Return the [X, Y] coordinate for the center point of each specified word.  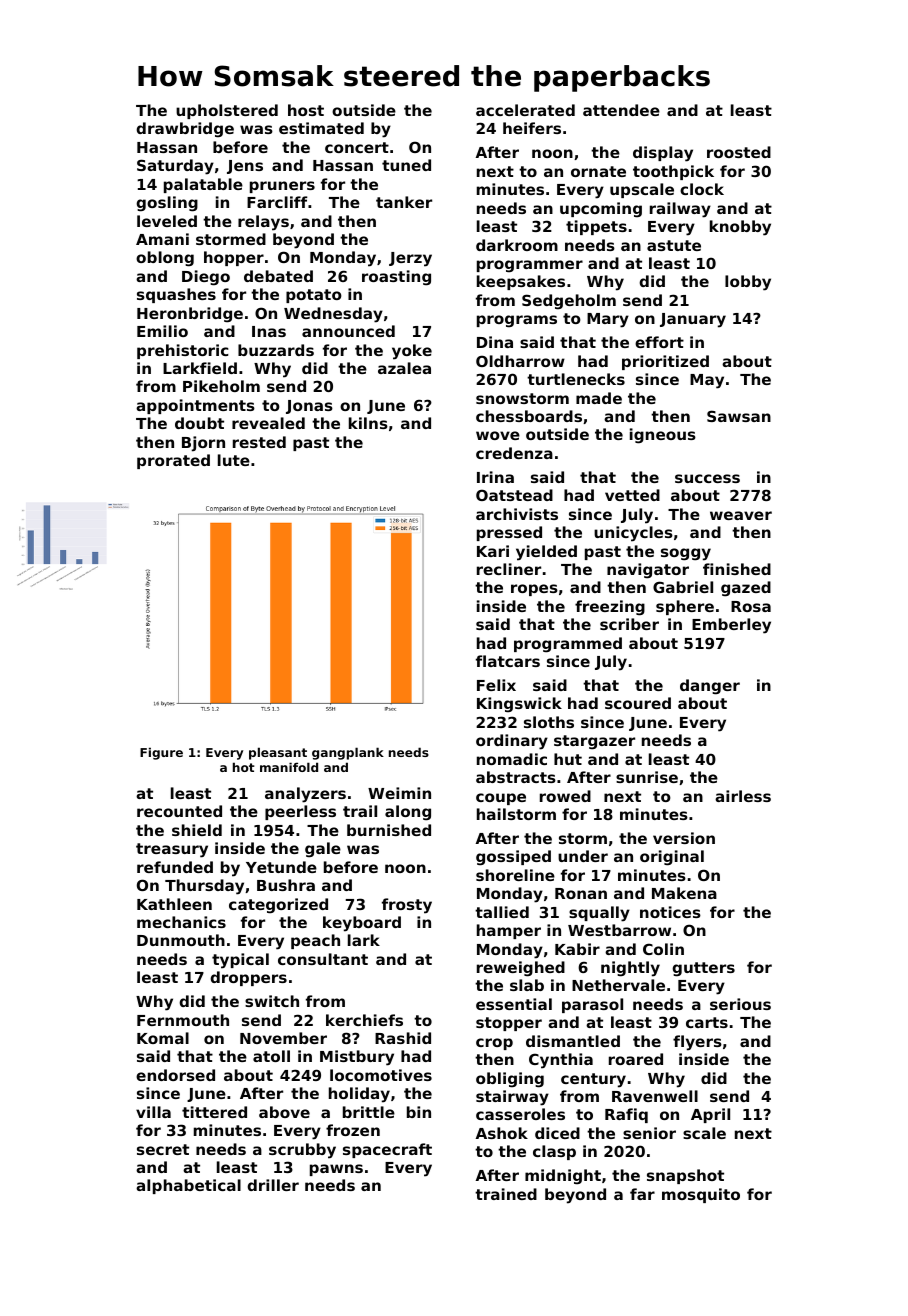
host [306, 110]
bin [419, 1112]
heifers [532, 128]
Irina [495, 477]
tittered [214, 1112]
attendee [621, 110]
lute [234, 460]
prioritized [665, 362]
